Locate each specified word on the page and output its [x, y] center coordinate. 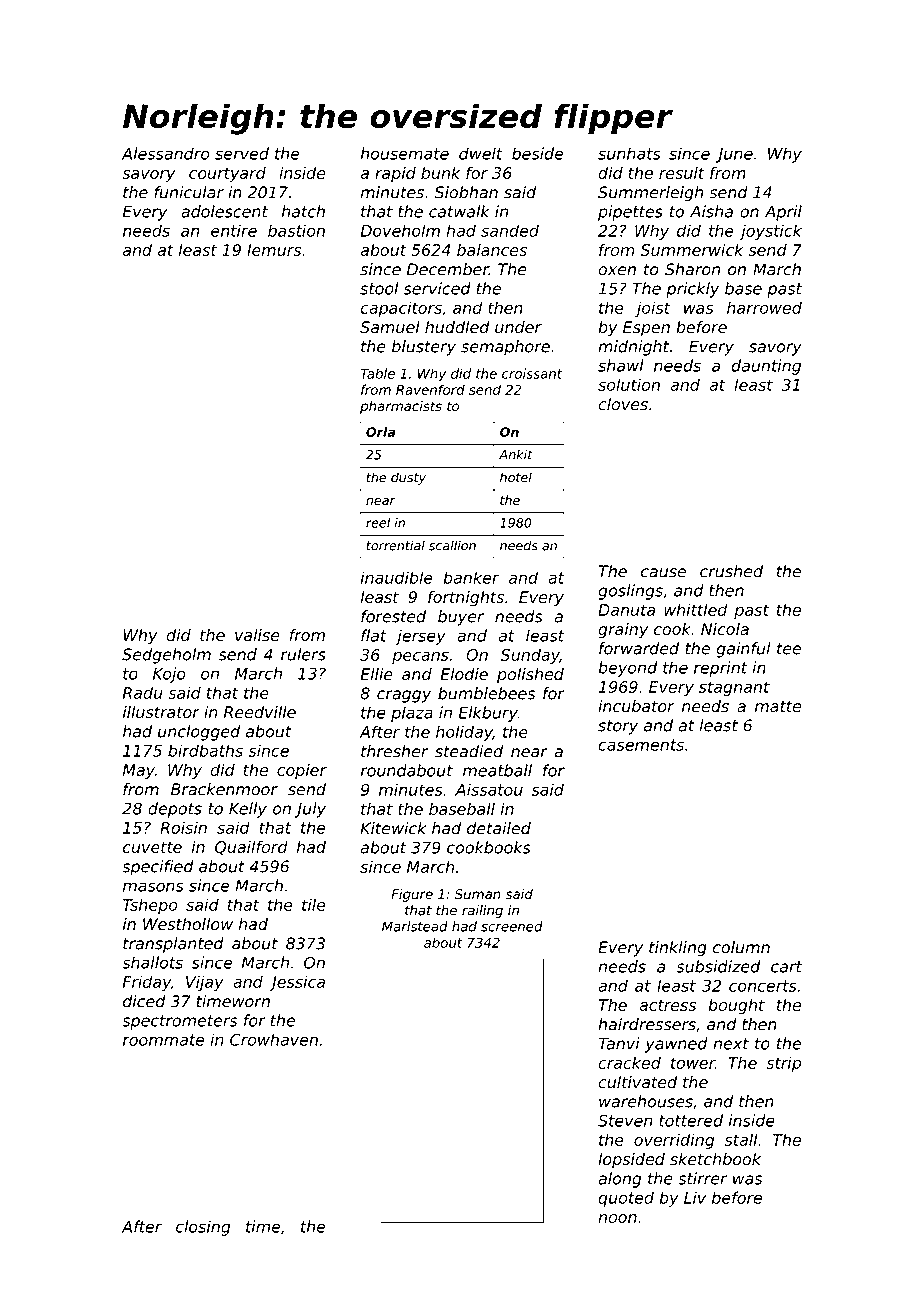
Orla [380, 432]
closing [203, 1228]
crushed [731, 571]
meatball [497, 770]
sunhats [629, 153]
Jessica [297, 983]
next [731, 1044]
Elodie [464, 674]
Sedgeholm [166, 656]
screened [512, 926]
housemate [405, 153]
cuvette [152, 847]
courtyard [227, 174]
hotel [516, 477]
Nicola [725, 629]
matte [778, 707]
